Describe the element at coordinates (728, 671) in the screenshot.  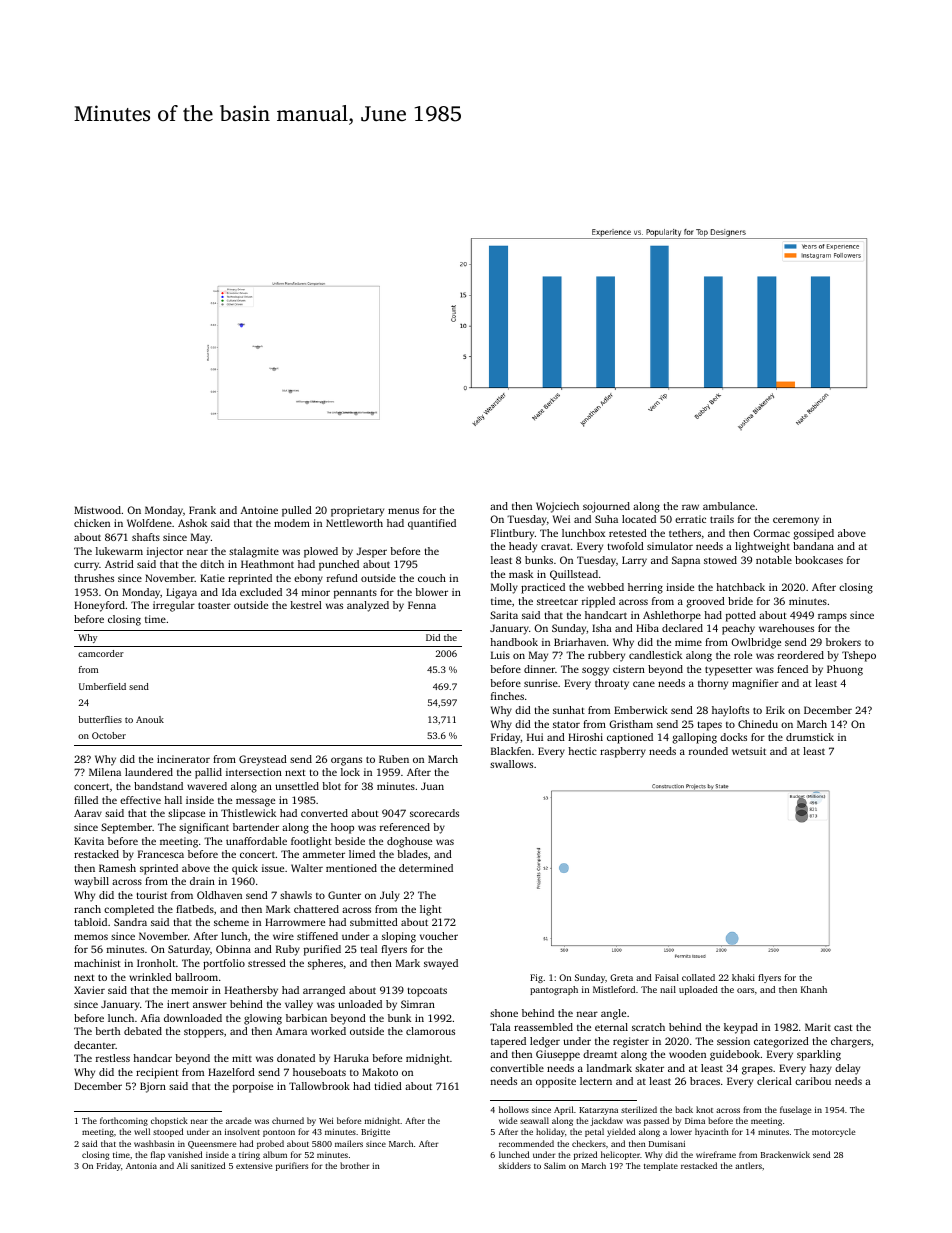
I see `typesetter` at that location.
